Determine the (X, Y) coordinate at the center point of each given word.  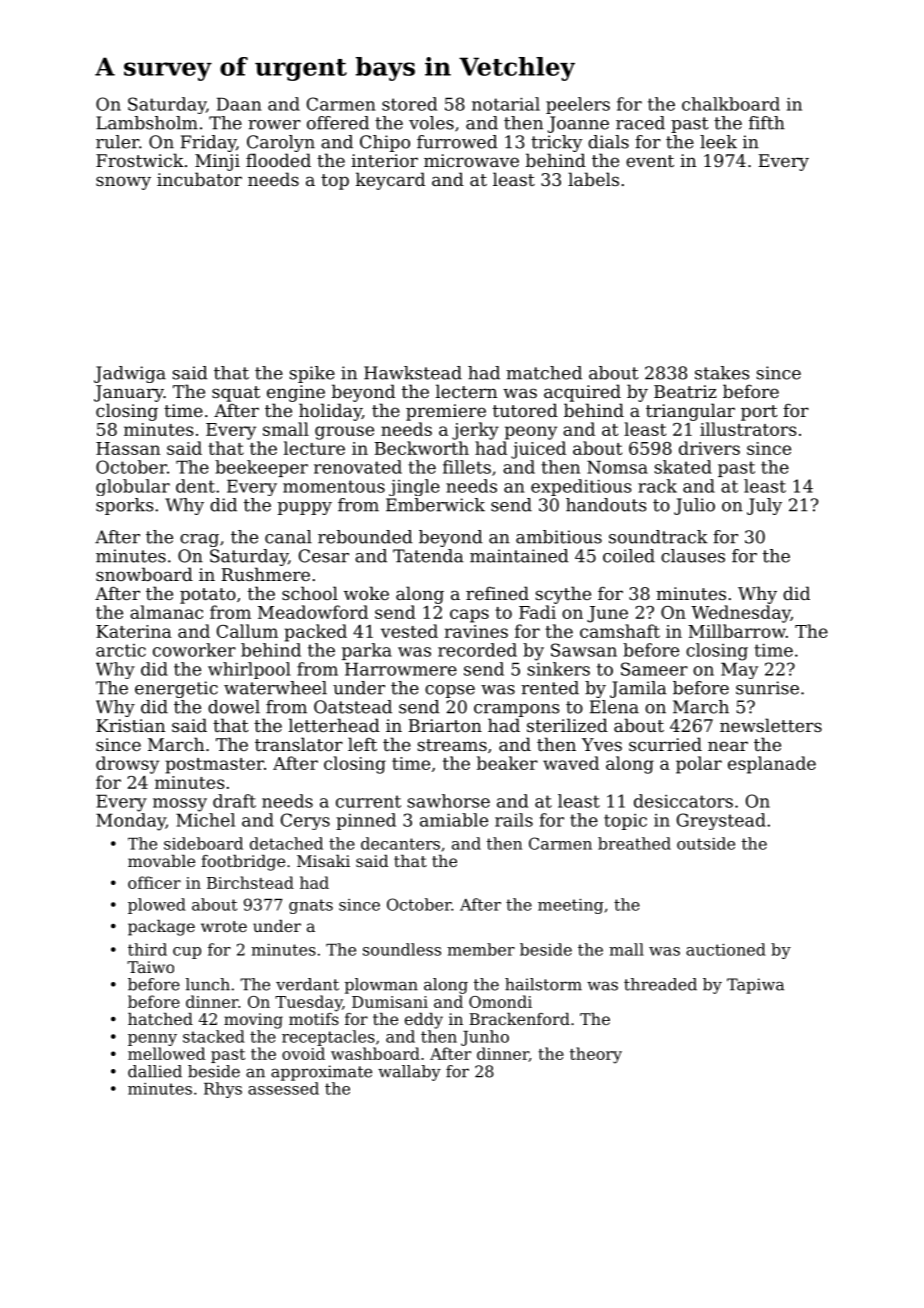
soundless (402, 949)
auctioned (726, 949)
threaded (660, 984)
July (764, 506)
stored (409, 104)
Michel (205, 820)
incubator (199, 179)
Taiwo (150, 967)
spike (312, 374)
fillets (467, 467)
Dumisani (390, 1002)
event (650, 161)
